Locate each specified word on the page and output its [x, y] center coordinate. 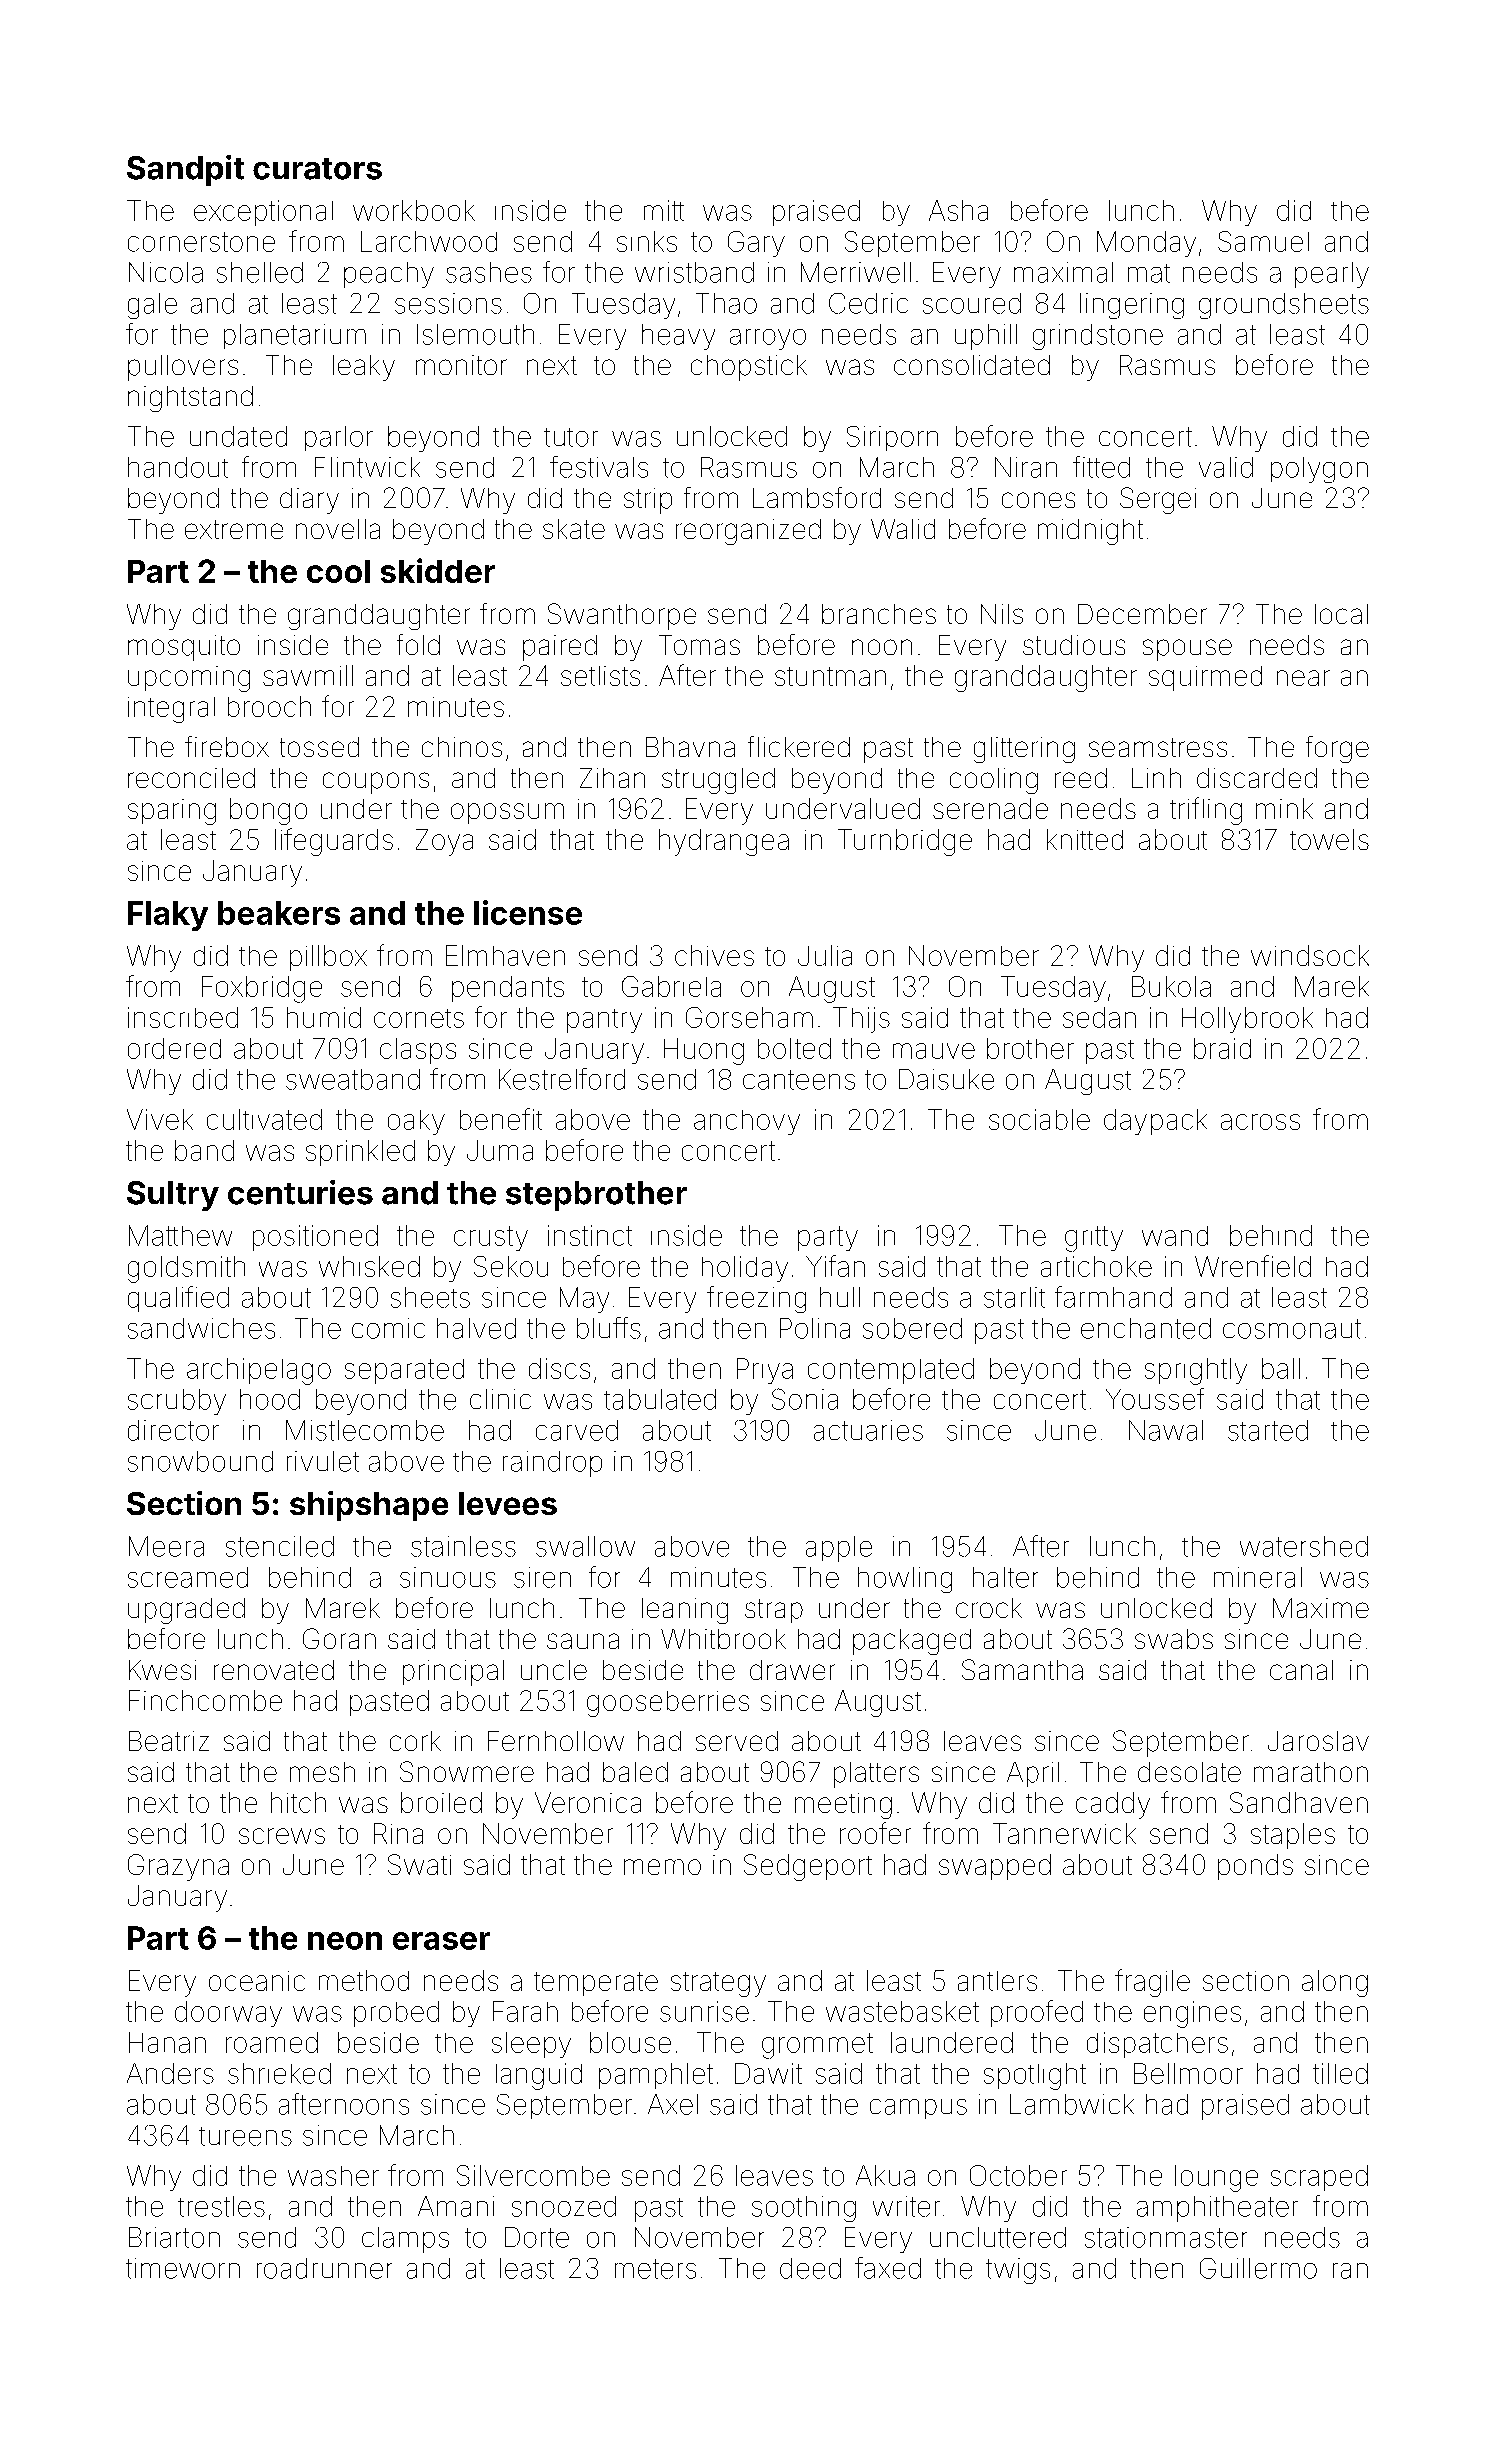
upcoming [189, 679]
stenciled [280, 1546]
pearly [1332, 275]
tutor [571, 437]
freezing [756, 1299]
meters [655, 2269]
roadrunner [324, 2268]
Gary [756, 244]
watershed [1304, 1546]
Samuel [1263, 241]
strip [648, 501]
